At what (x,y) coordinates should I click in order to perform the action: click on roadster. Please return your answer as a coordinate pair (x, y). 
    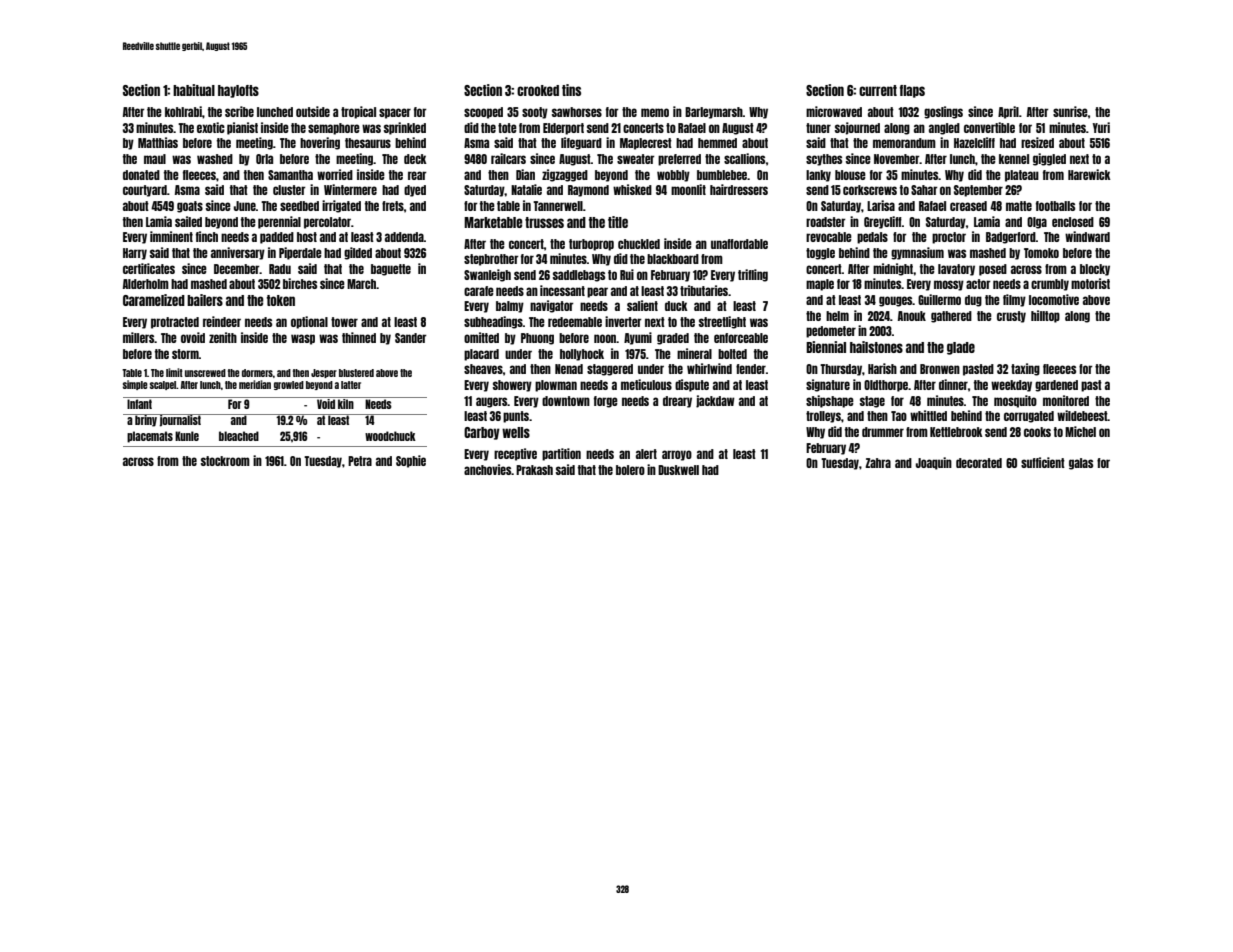
    Looking at the image, I should click on (826, 222).
